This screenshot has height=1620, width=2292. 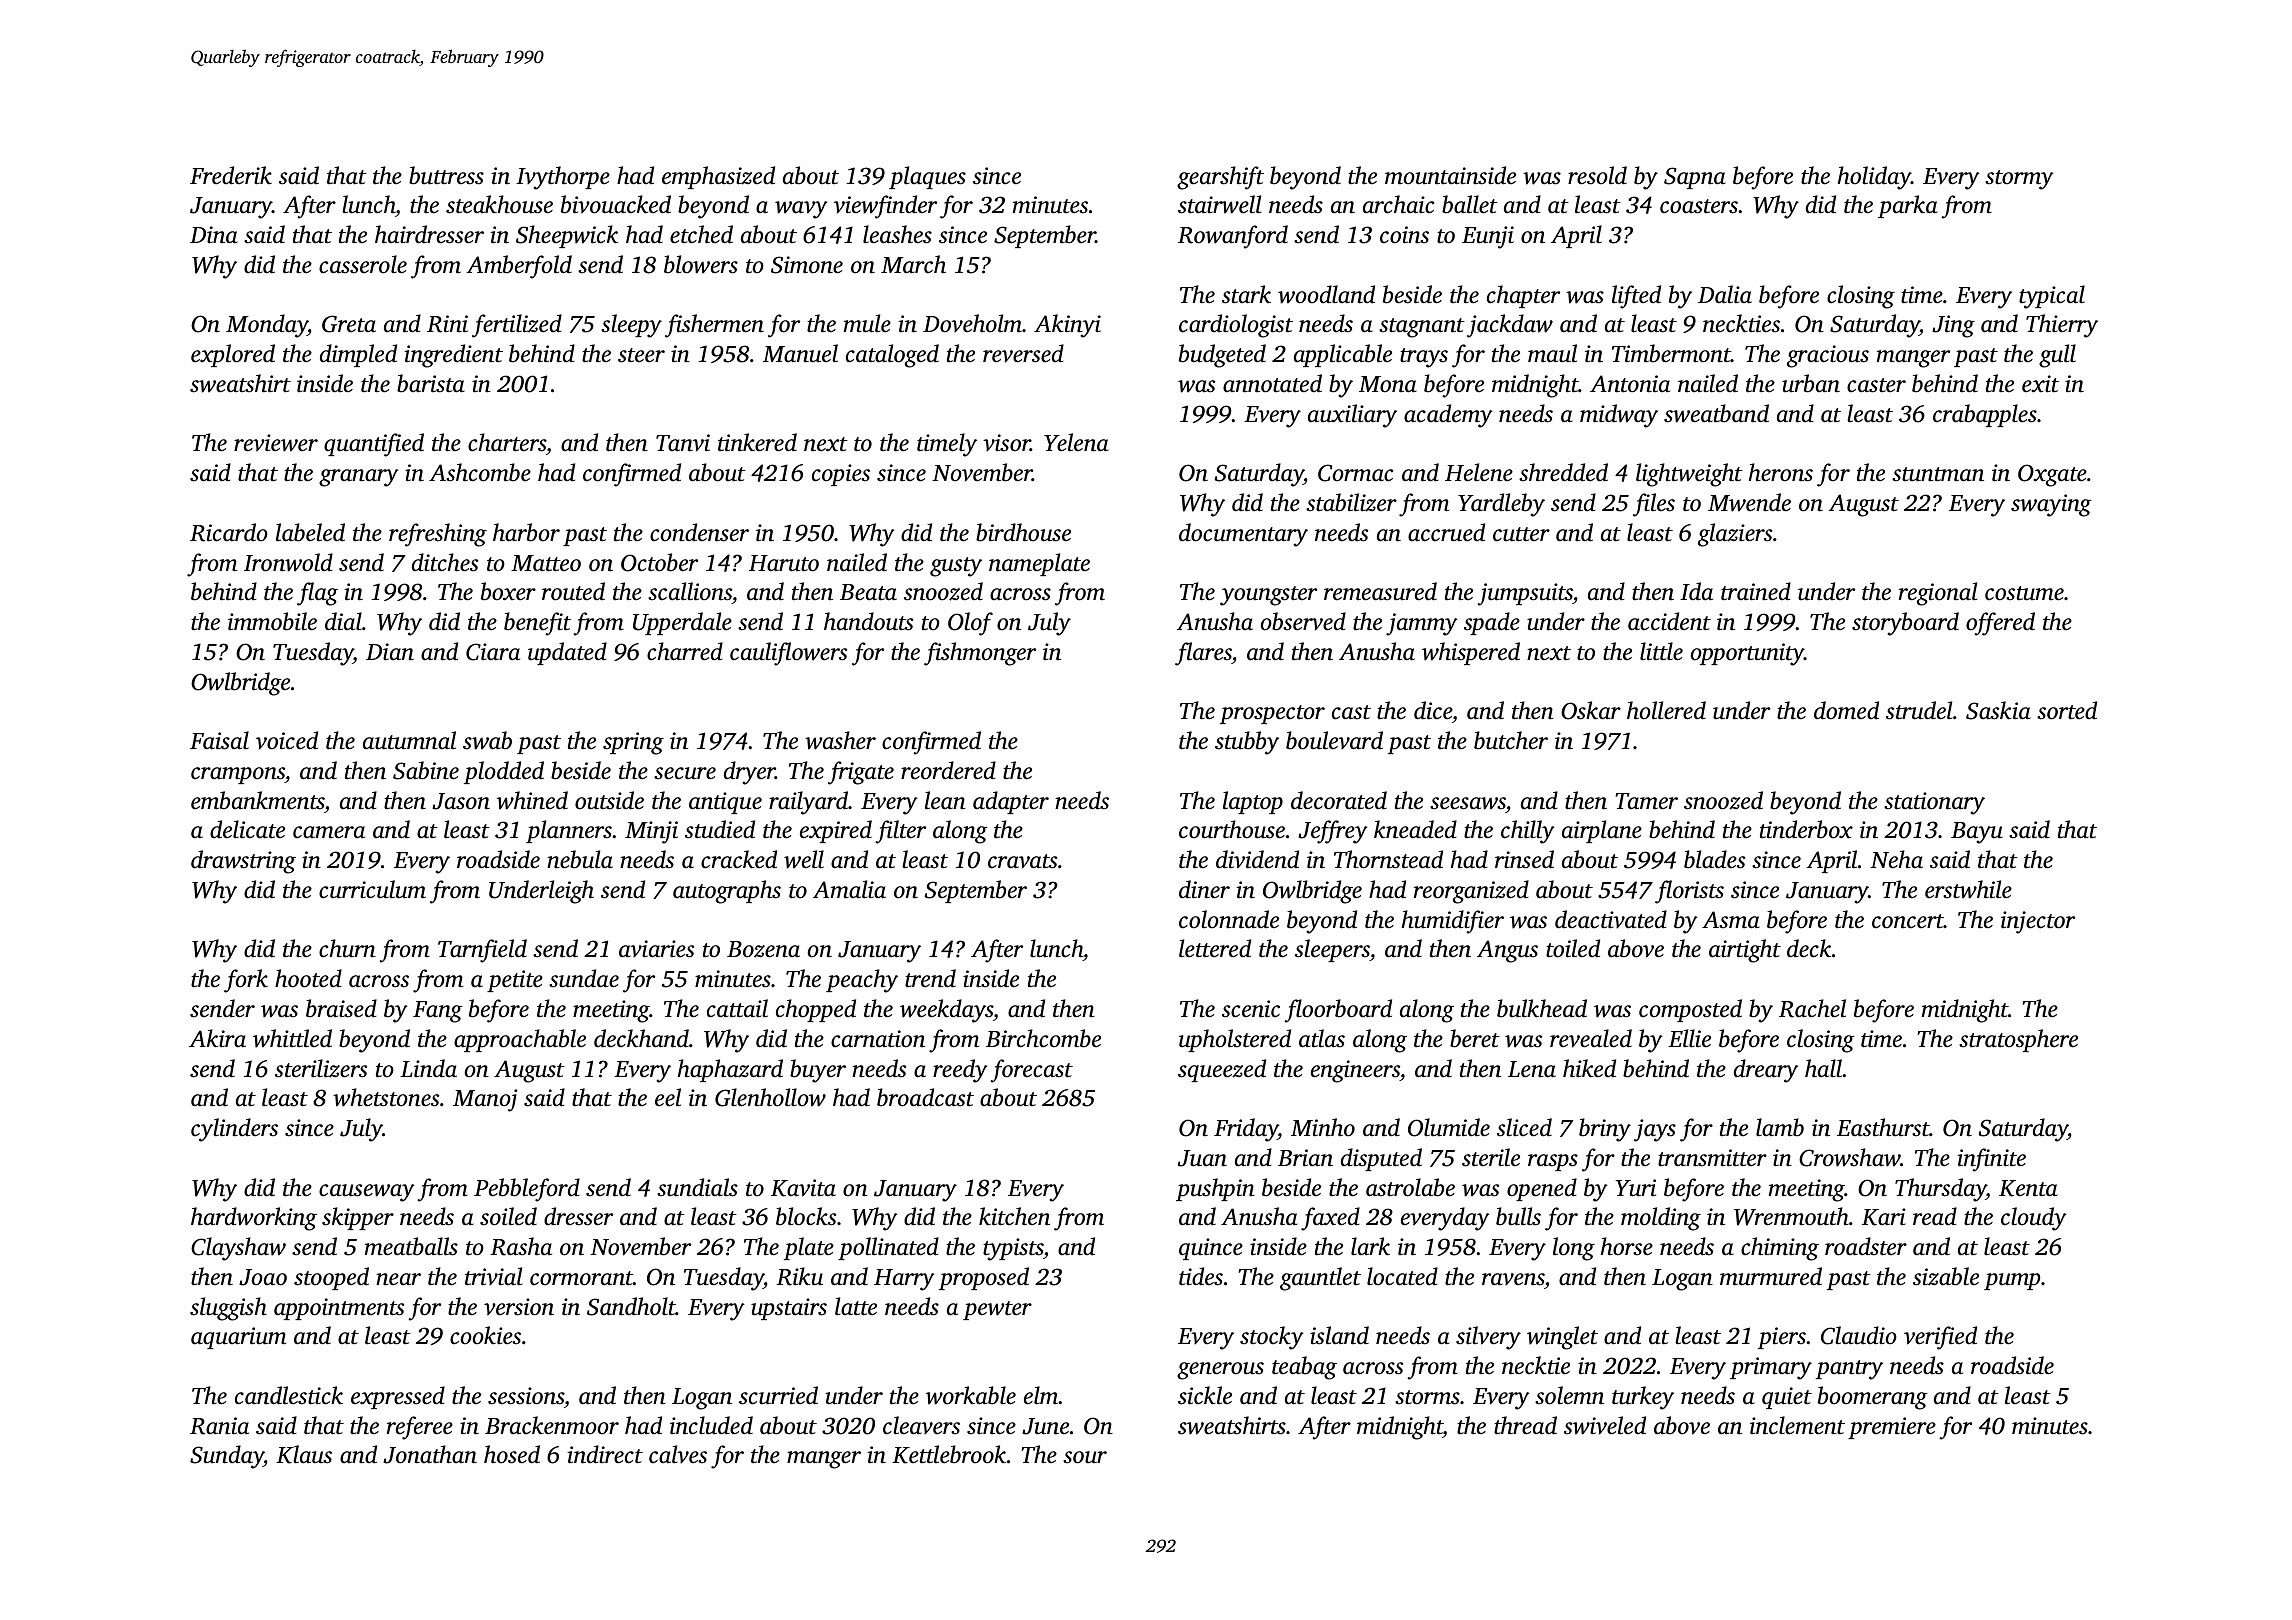 I want to click on humidifier, so click(x=1453, y=922).
